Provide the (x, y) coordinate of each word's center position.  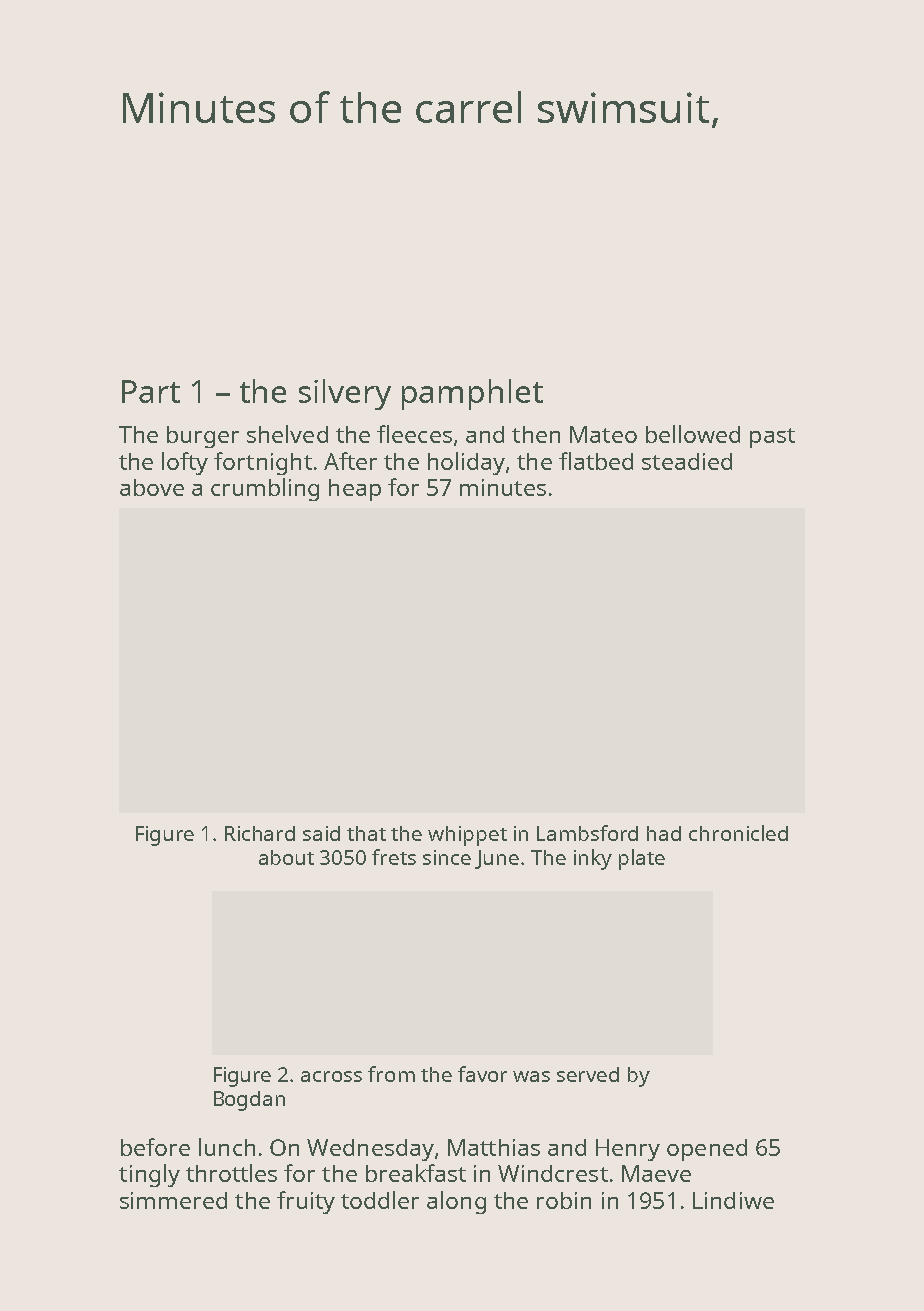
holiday (466, 463)
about (286, 857)
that (366, 833)
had (664, 833)
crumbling (265, 489)
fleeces (414, 434)
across (331, 1076)
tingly (149, 1175)
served (588, 1074)
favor (482, 1074)
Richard (260, 833)
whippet (467, 836)
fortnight (263, 463)
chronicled (738, 833)
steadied (687, 461)
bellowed (693, 434)
